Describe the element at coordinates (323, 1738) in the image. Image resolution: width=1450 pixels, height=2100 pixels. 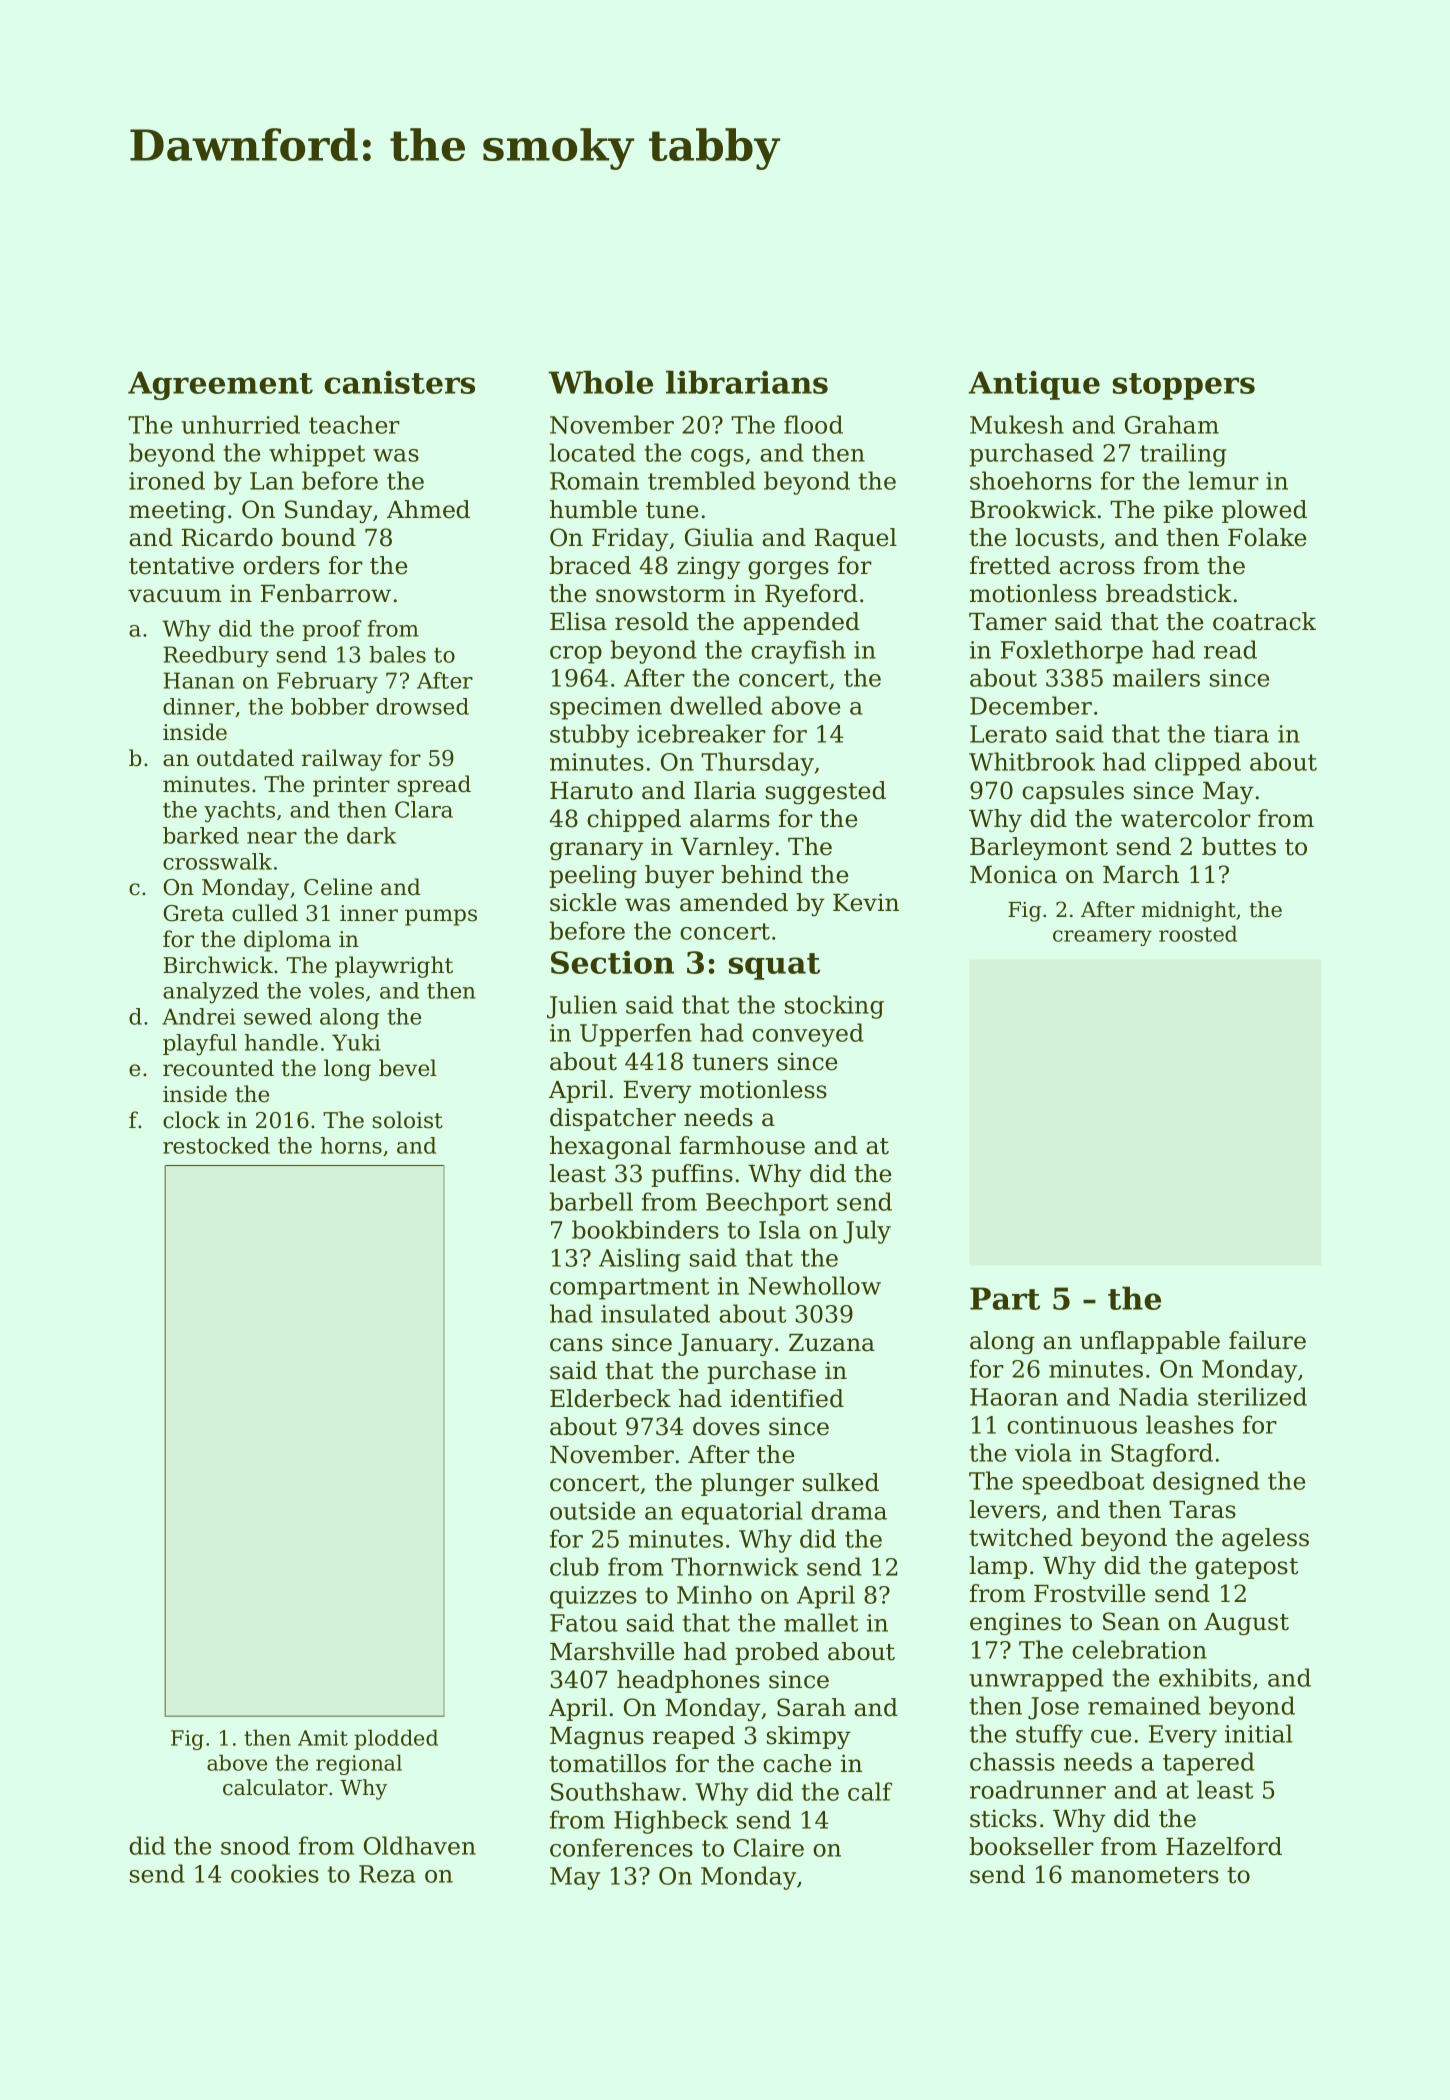
I see `Amit` at that location.
